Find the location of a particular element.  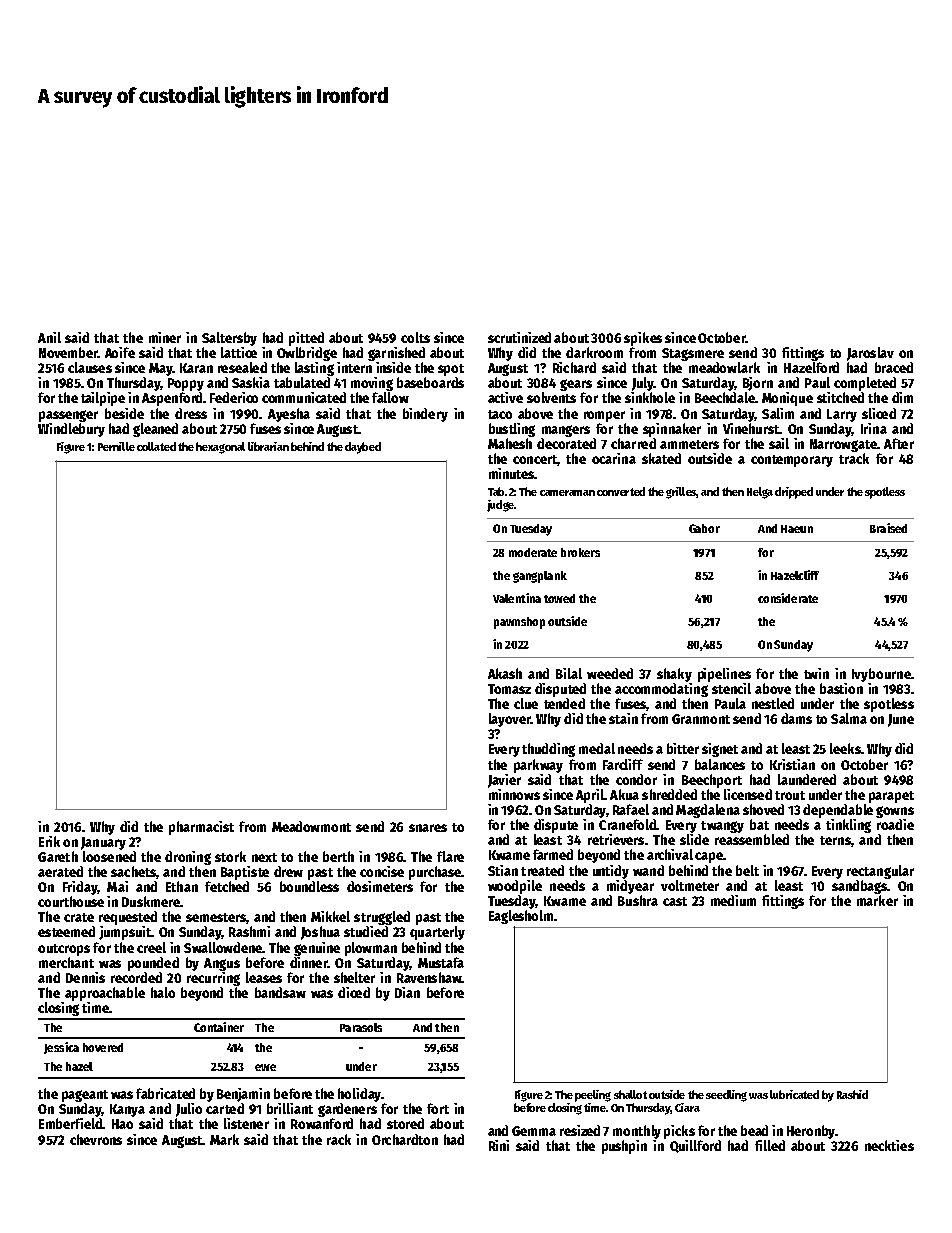

medium is located at coordinates (733, 900).
